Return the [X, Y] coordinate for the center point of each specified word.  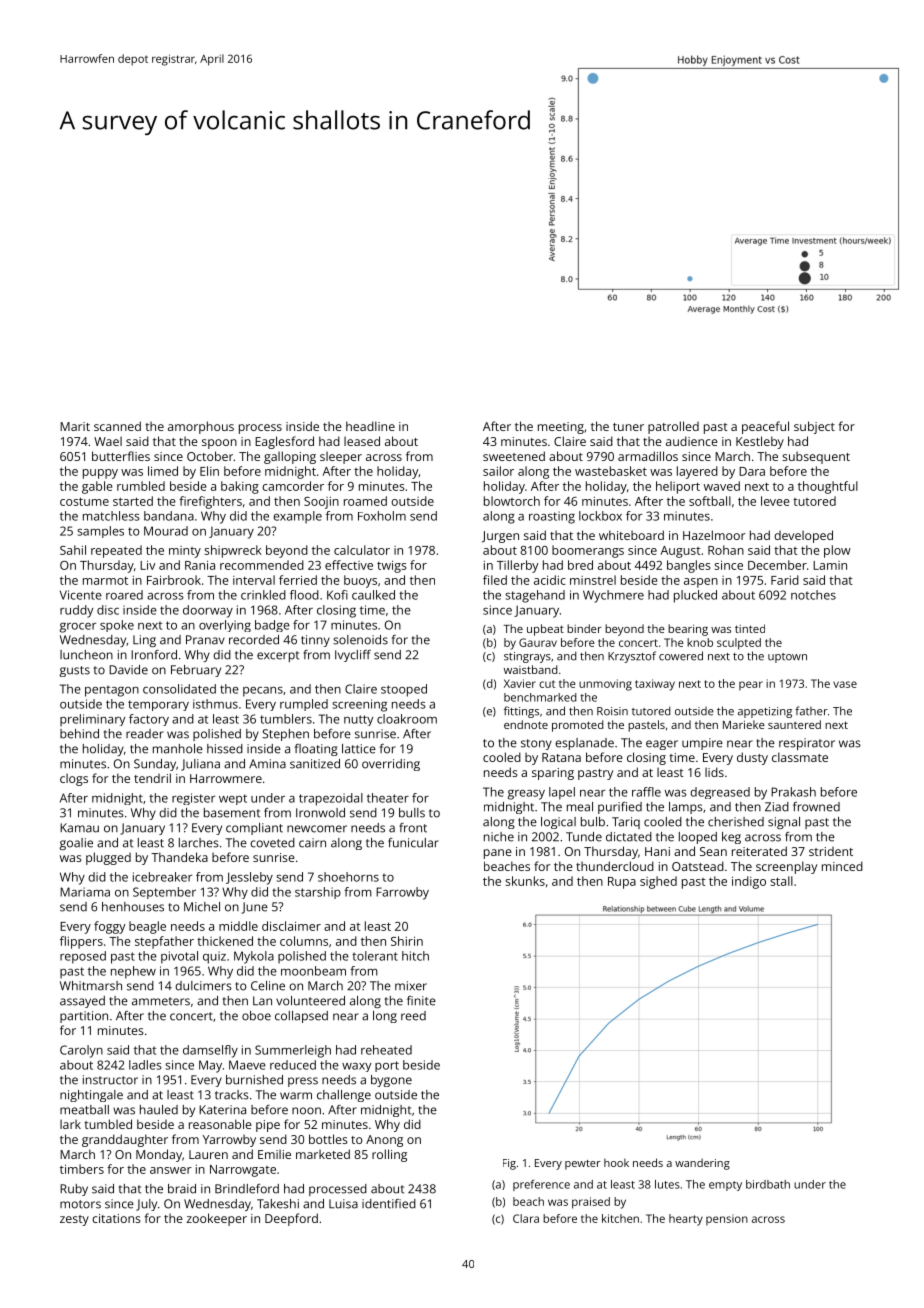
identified [389, 1204]
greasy [526, 795]
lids [714, 772]
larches [199, 843]
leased [362, 441]
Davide [128, 670]
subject [814, 427]
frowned [816, 807]
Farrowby [402, 893]
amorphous [201, 427]
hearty [686, 1220]
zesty [74, 1220]
